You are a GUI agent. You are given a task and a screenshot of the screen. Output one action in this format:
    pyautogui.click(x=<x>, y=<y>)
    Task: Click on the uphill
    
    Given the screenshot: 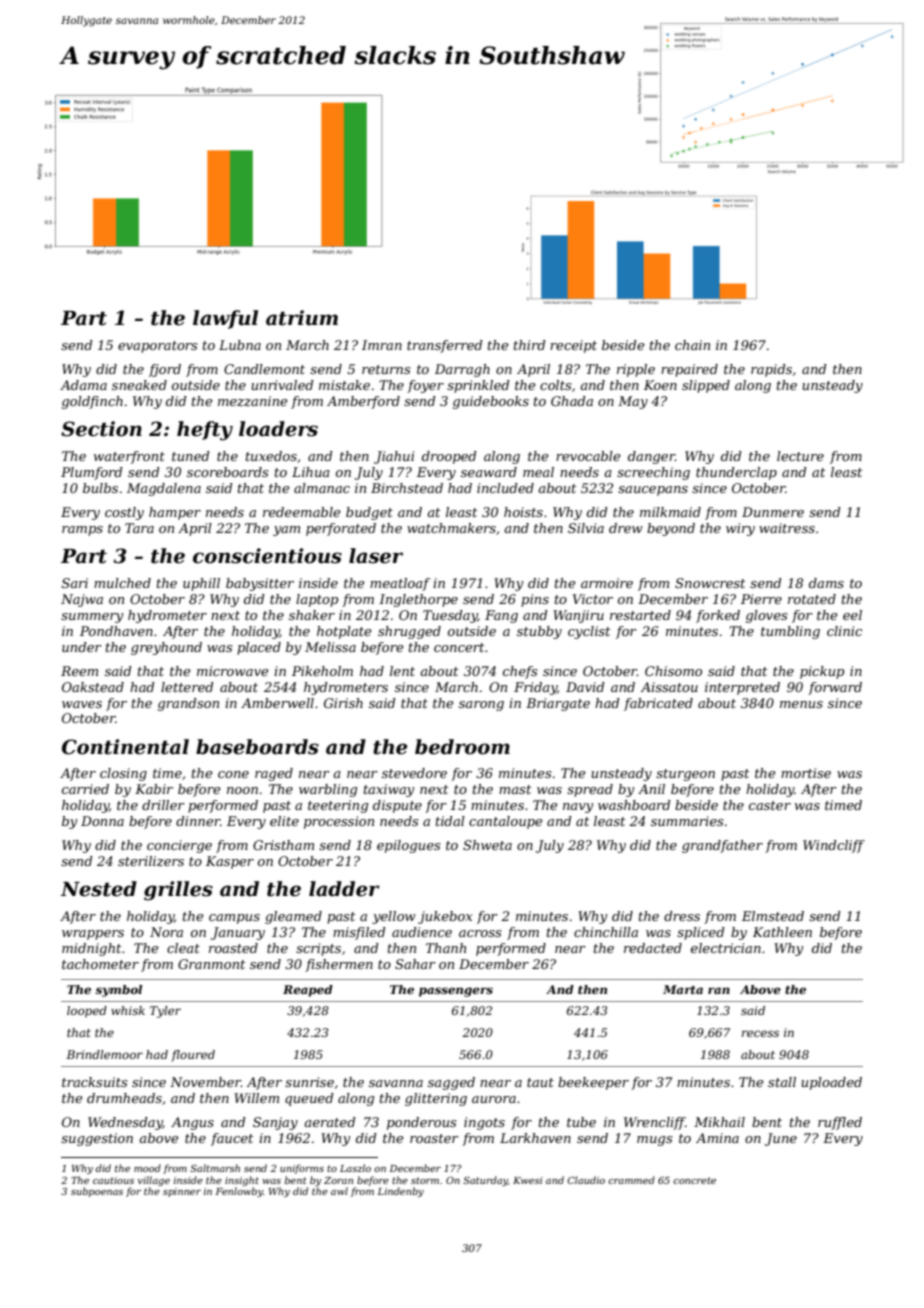 What is the action you would take?
    pyautogui.click(x=201, y=584)
